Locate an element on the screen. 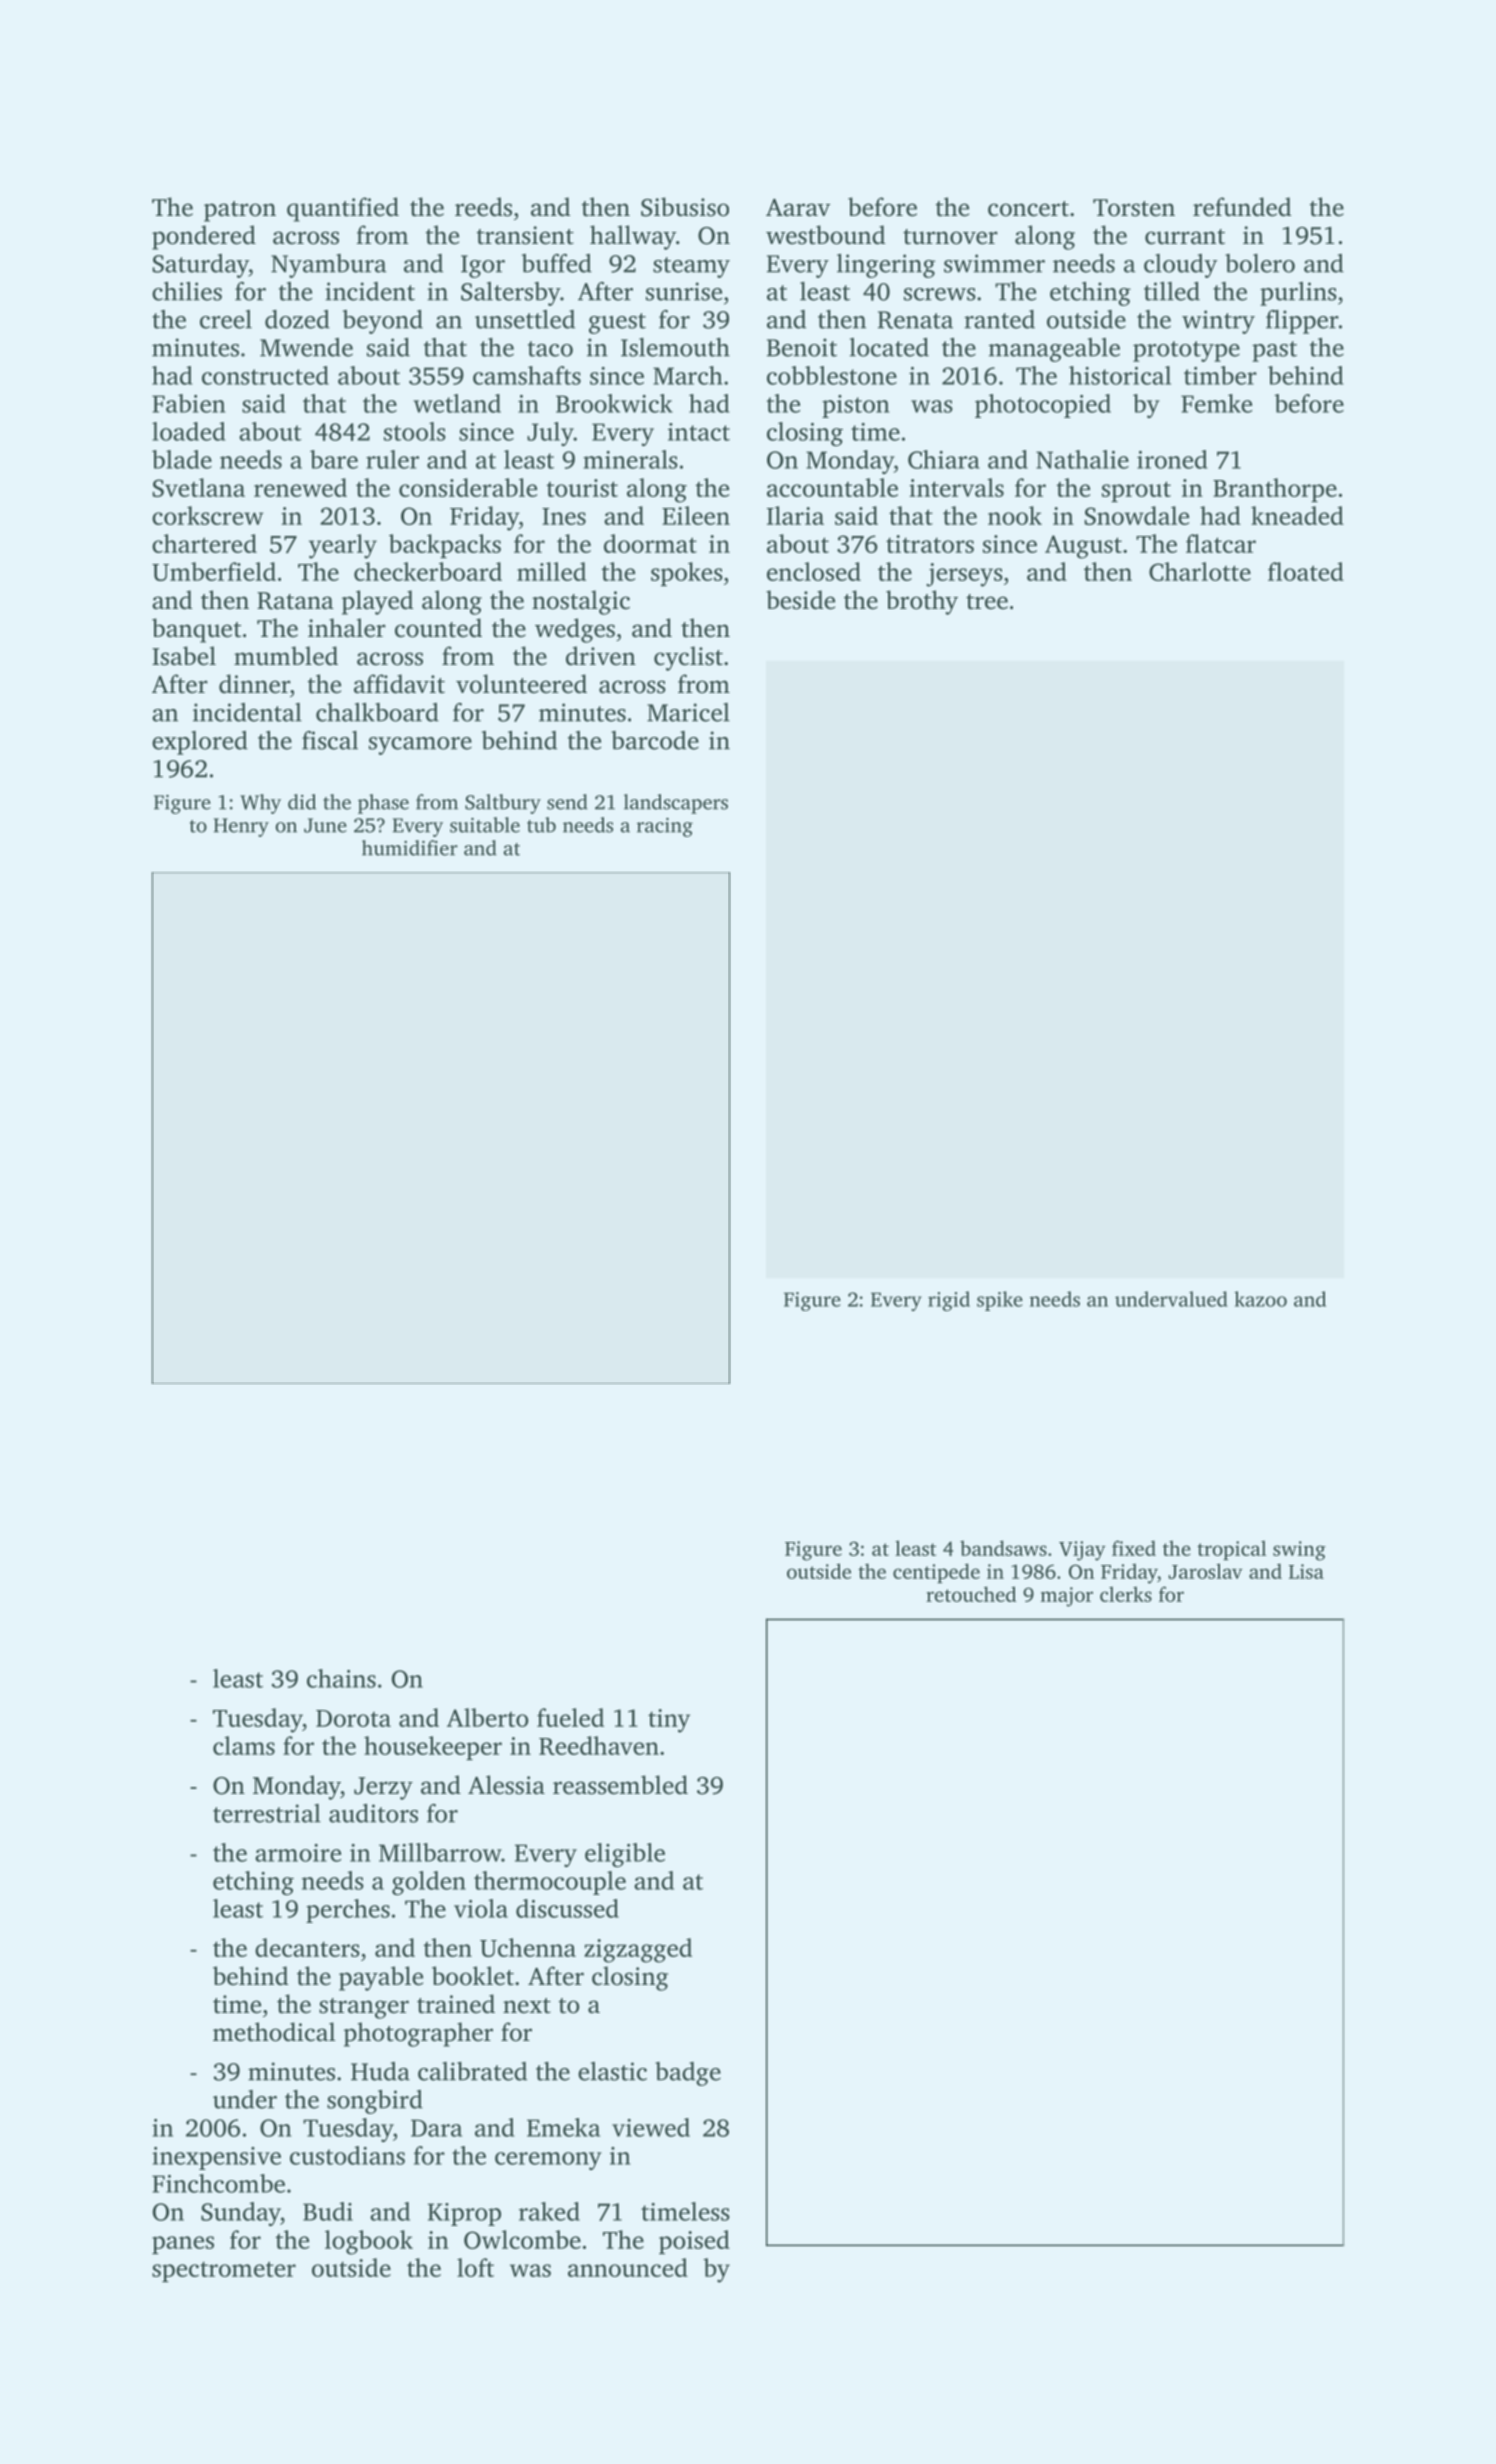 This screenshot has width=1496, height=2464. Sibusiso is located at coordinates (685, 207).
